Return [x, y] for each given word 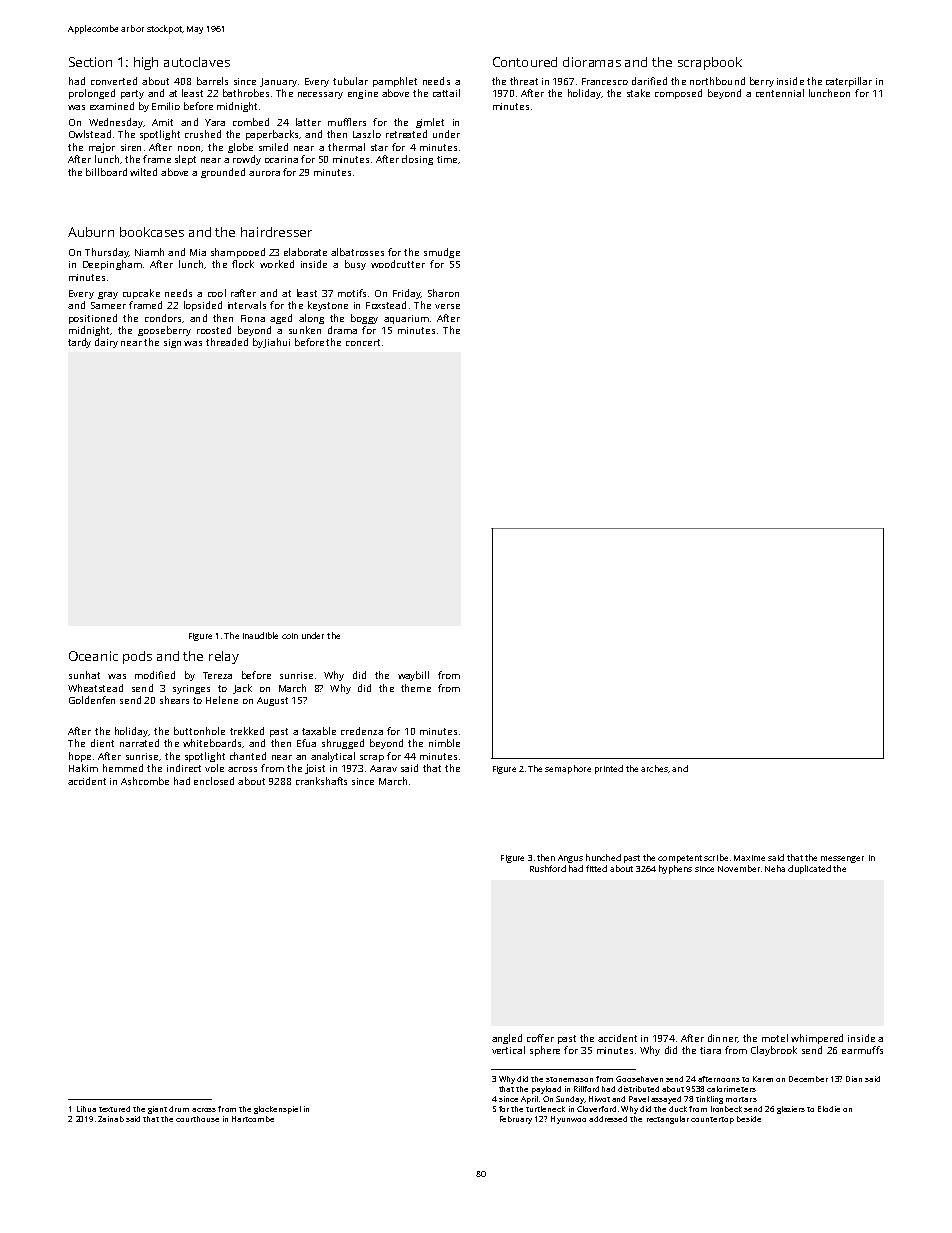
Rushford [548, 868]
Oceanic [93, 656]
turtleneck [545, 1109]
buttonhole [199, 731]
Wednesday [116, 123]
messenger [842, 859]
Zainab [111, 1119]
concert [363, 342]
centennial [780, 93]
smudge [442, 253]
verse [447, 306]
